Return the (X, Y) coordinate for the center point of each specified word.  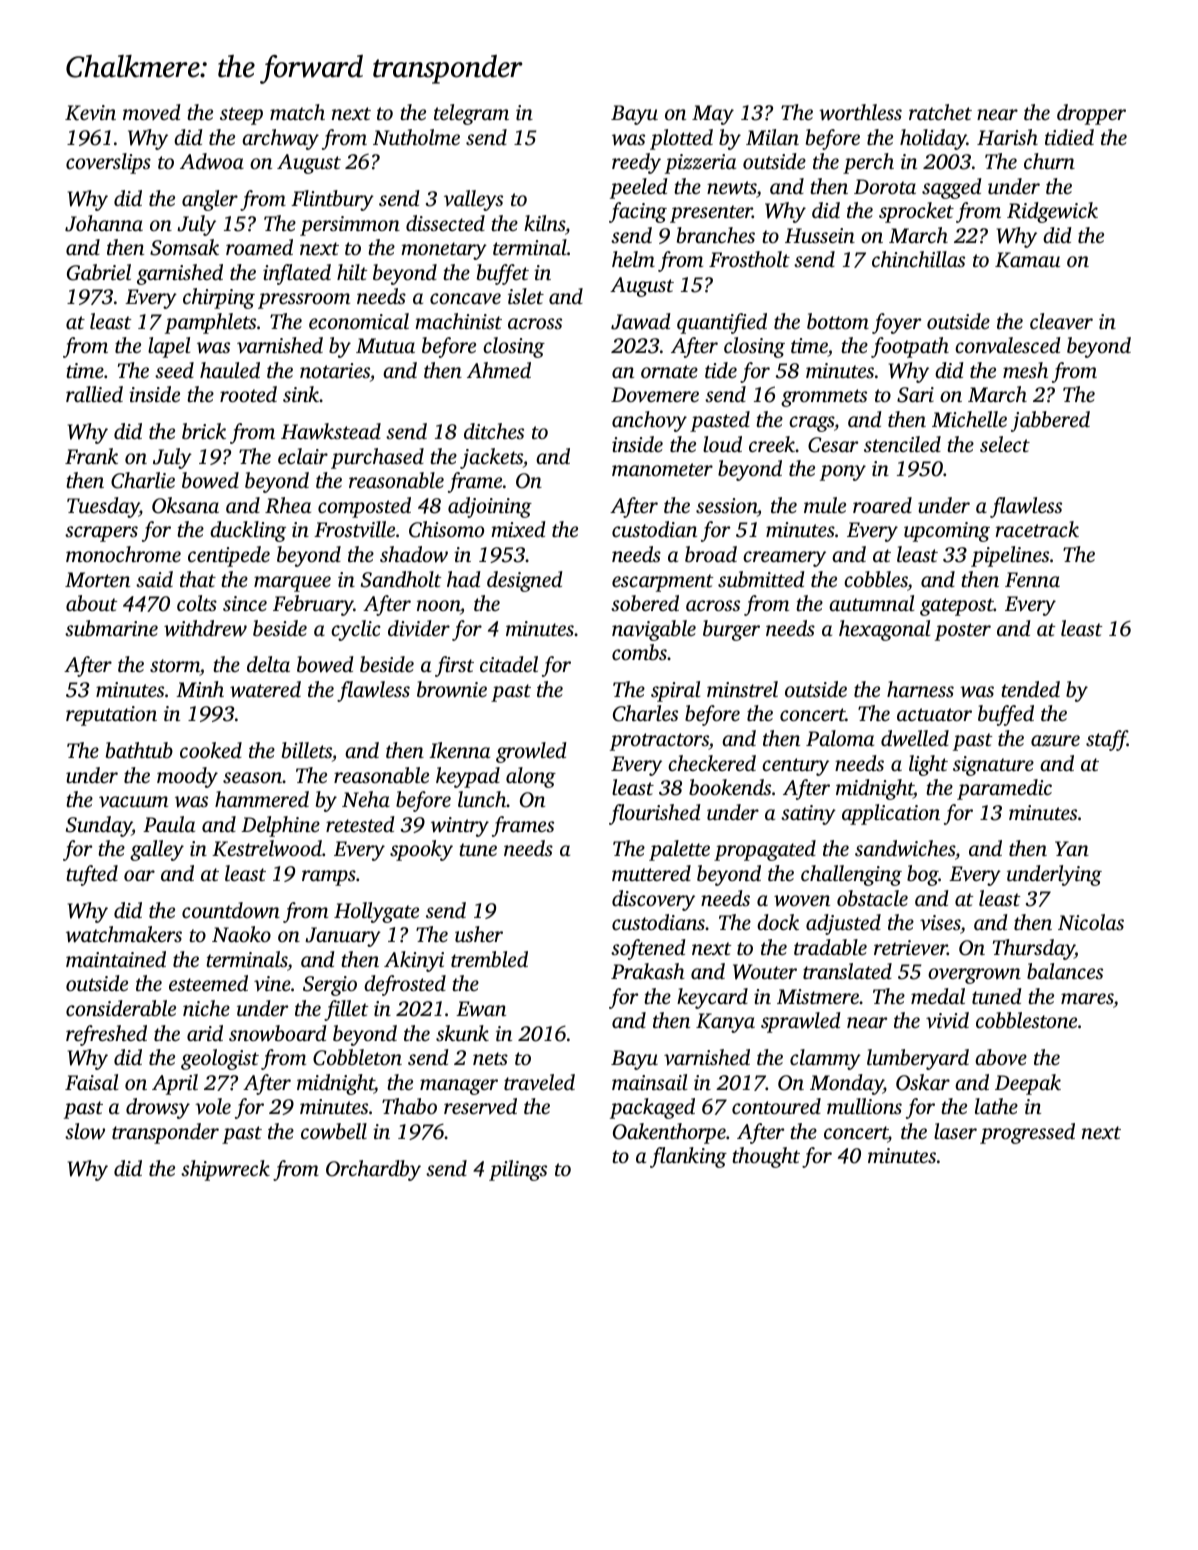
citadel (509, 664)
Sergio (330, 986)
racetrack (1037, 529)
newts (732, 188)
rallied (94, 394)
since (245, 603)
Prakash (648, 971)
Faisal (91, 1082)
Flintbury (332, 200)
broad (711, 554)
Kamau (1027, 260)
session (726, 505)
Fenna (1032, 579)
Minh (200, 689)
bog (923, 875)
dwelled (915, 738)
